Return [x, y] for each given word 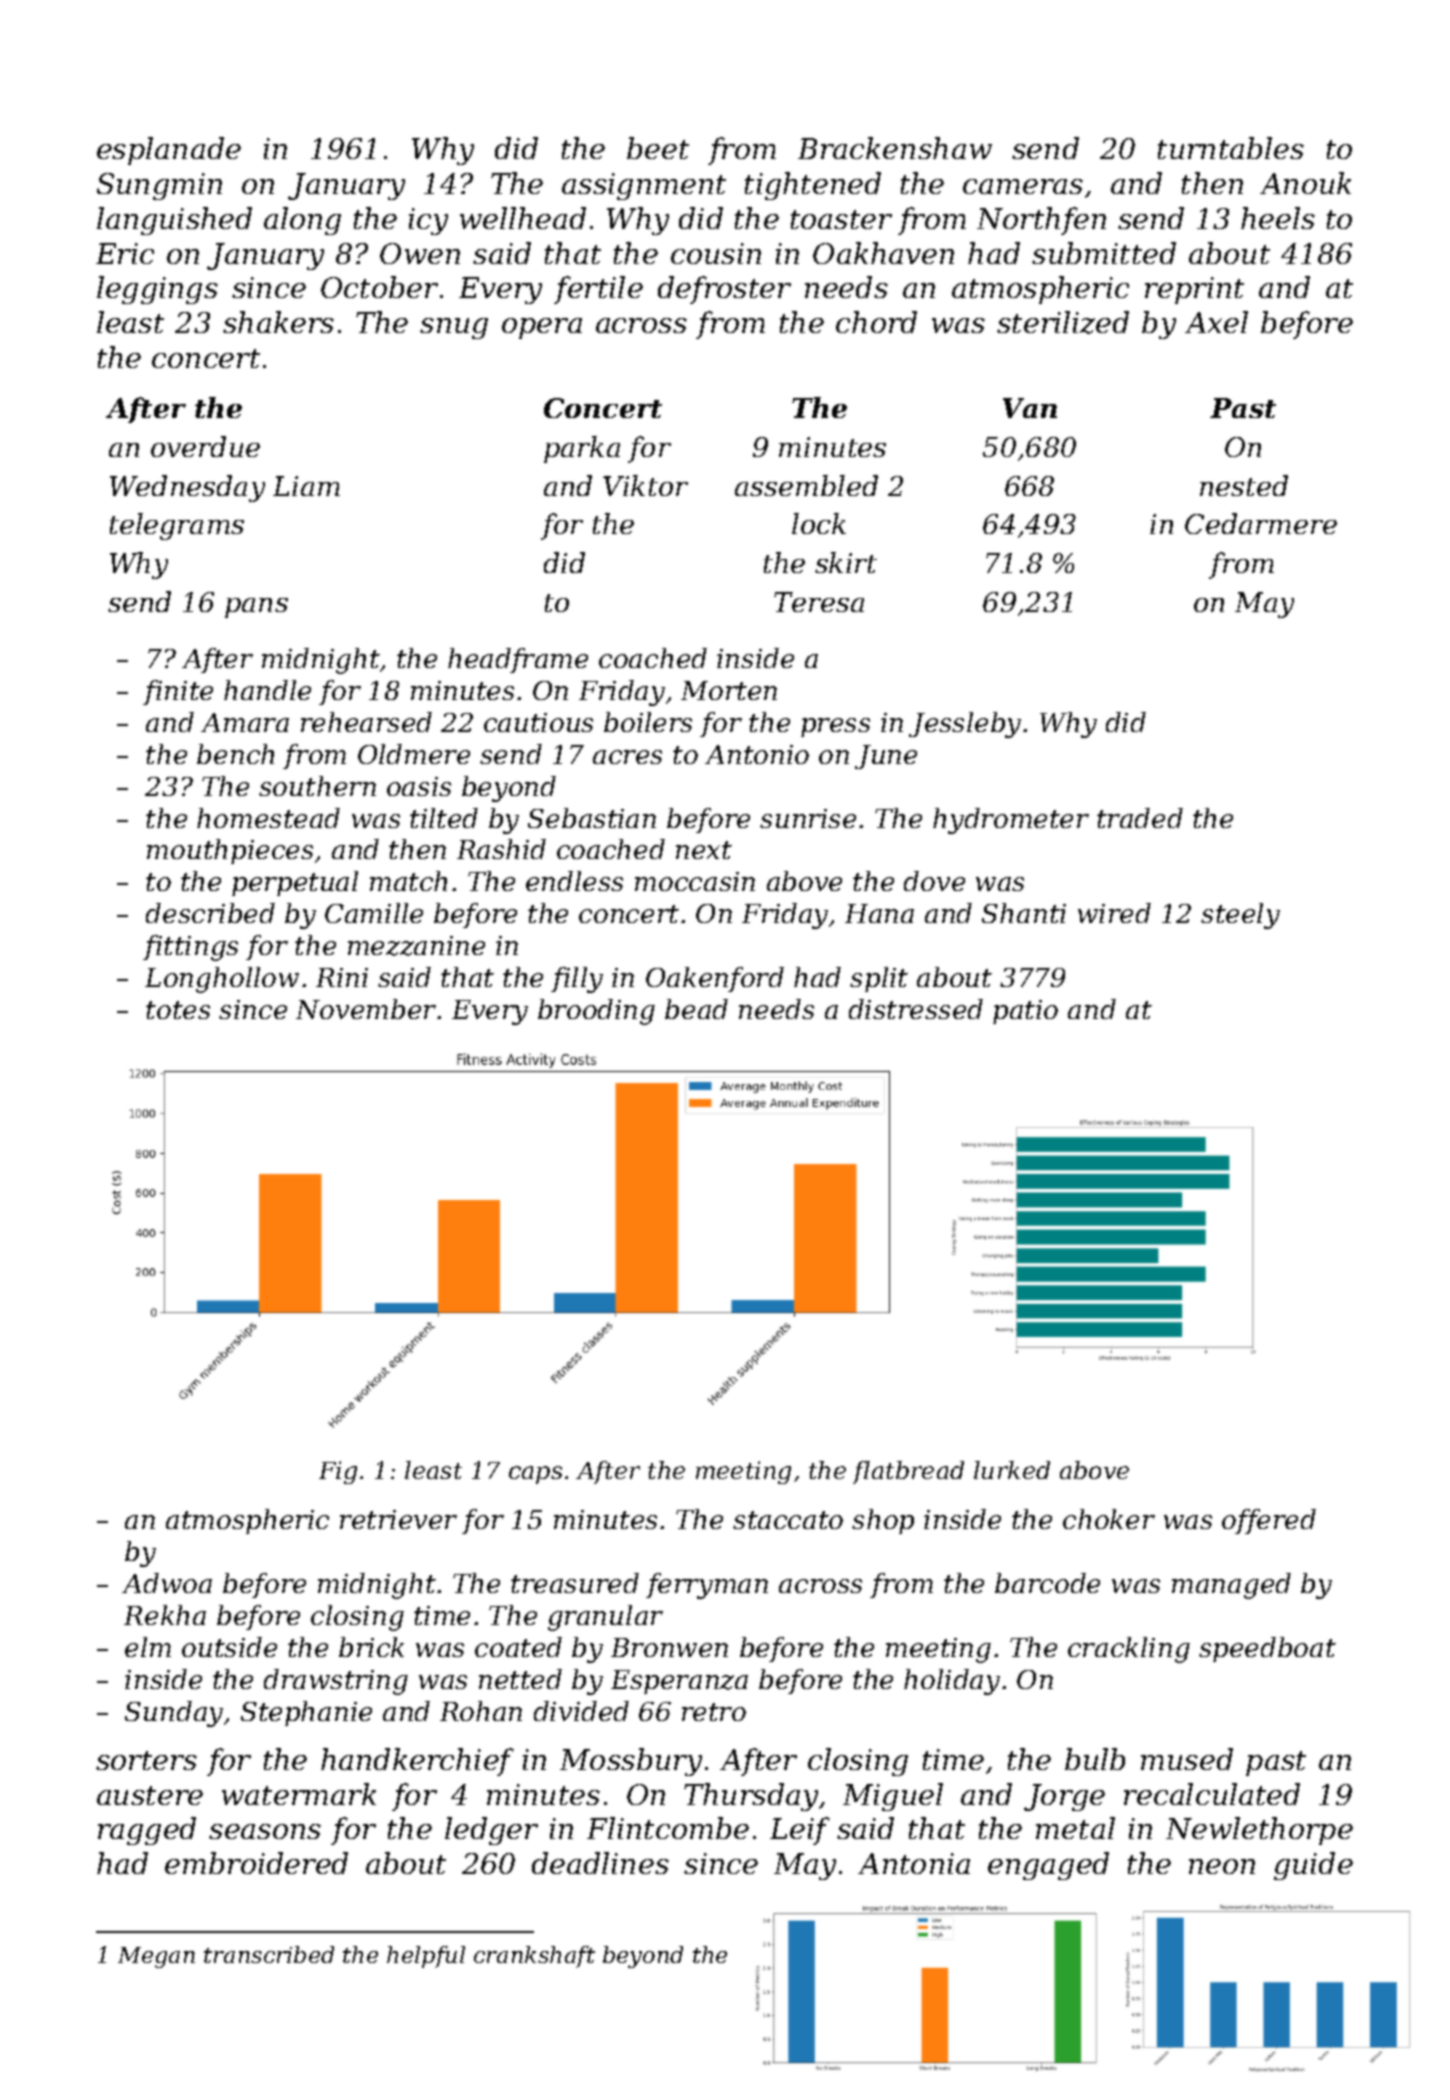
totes [178, 1010]
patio [1025, 1012]
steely [1240, 916]
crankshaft [534, 1957]
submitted [1104, 253]
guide [1313, 1866]
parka [582, 449]
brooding [596, 1012]
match [408, 881]
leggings [157, 290]
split [879, 979]
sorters [146, 1760]
